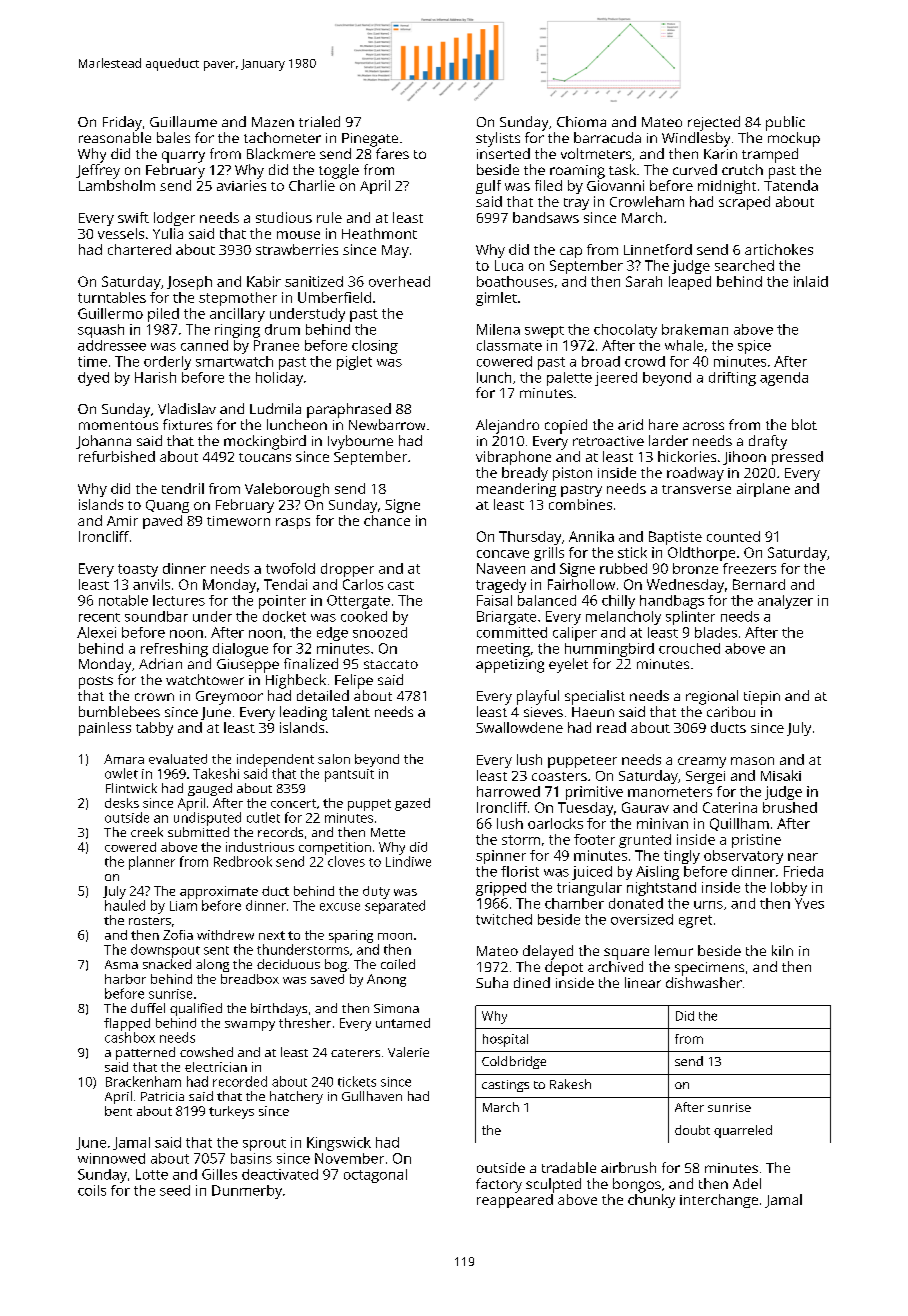 The height and width of the screenshot is (1316, 908). I want to click on public, so click(785, 123).
